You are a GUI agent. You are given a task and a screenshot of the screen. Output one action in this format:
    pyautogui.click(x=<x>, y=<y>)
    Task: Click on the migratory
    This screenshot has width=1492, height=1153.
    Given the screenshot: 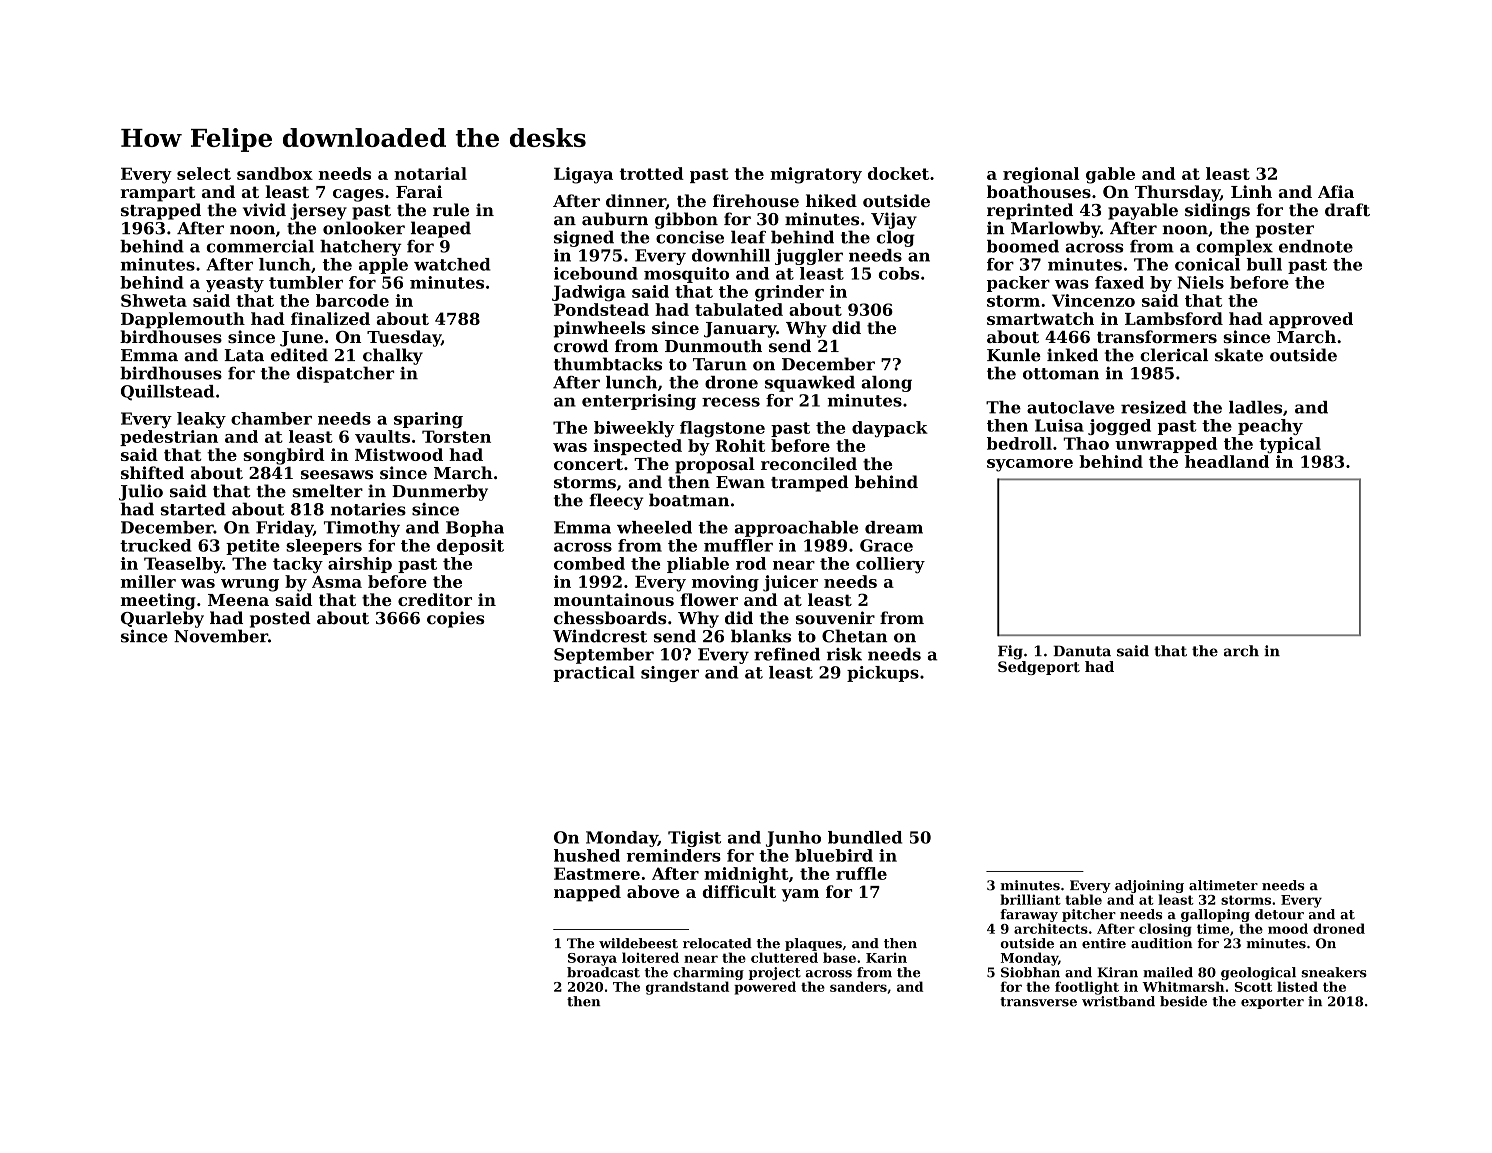 What is the action you would take?
    pyautogui.click(x=816, y=175)
